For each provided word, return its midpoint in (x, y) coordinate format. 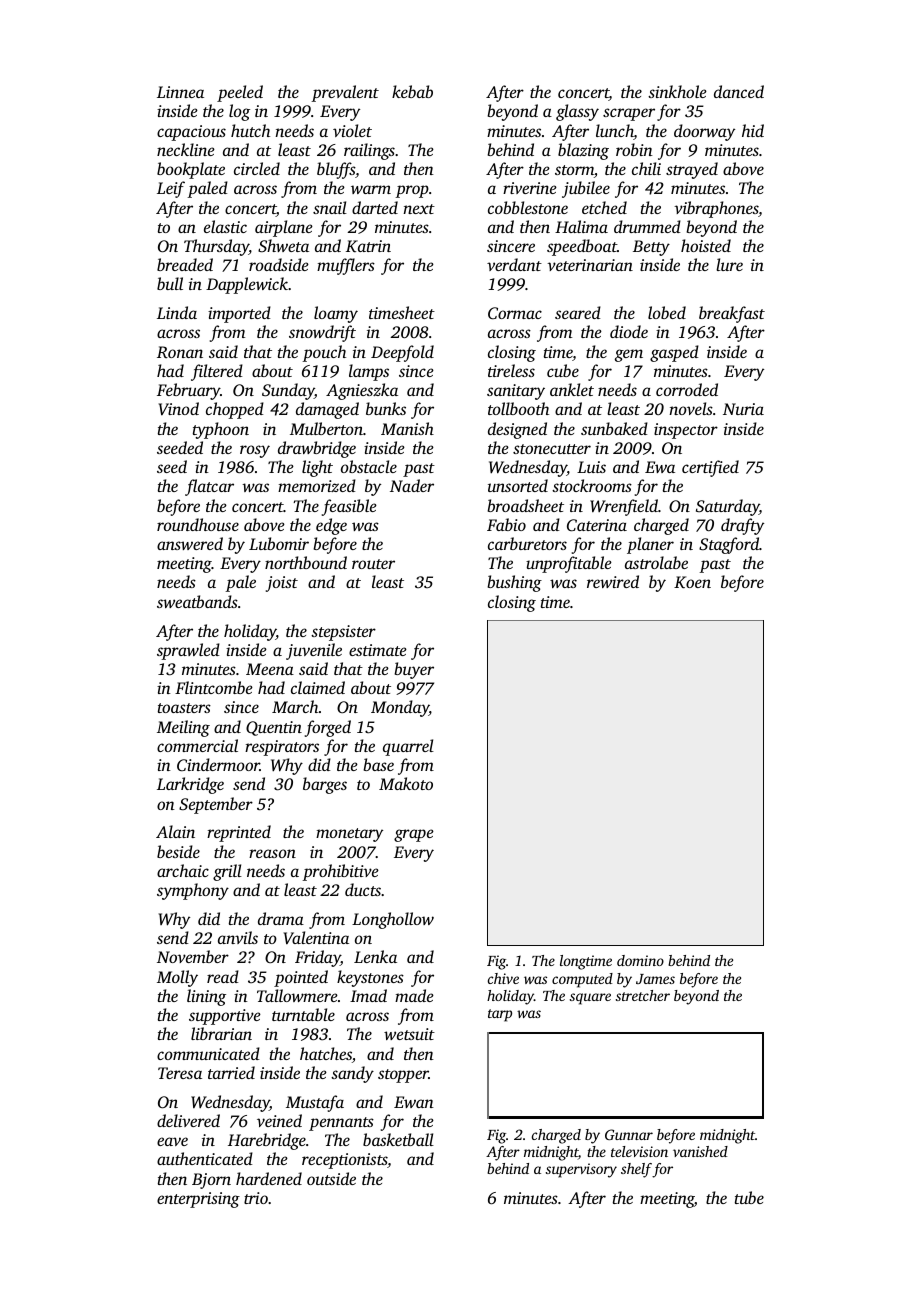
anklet (572, 389)
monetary (349, 835)
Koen (692, 582)
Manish (407, 428)
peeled (240, 93)
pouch (324, 353)
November (193, 956)
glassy (577, 112)
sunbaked (614, 428)
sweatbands (197, 601)
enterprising (198, 1200)
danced (739, 91)
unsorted (518, 485)
